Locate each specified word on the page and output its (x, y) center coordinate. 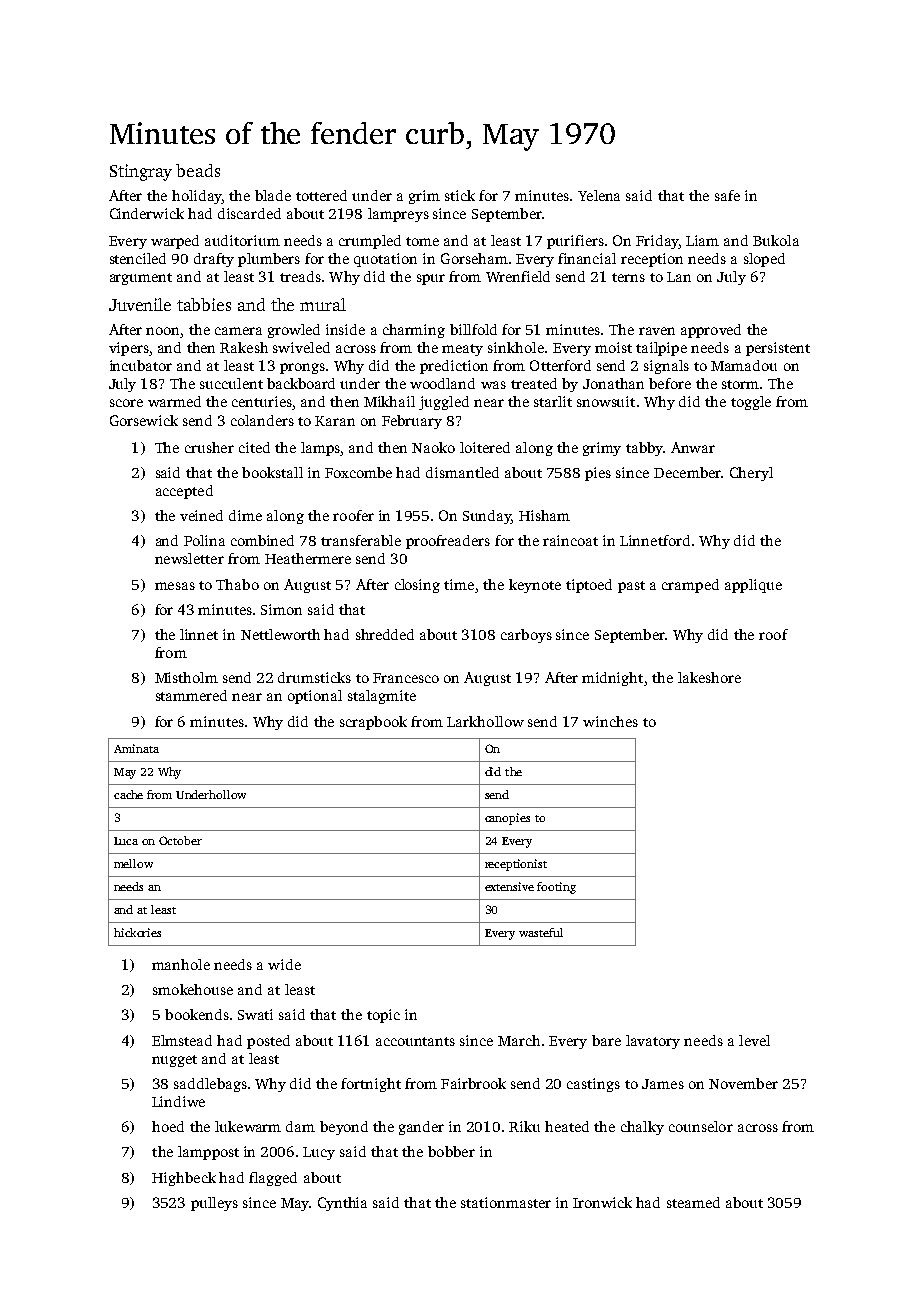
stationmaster (506, 1202)
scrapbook (373, 723)
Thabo (237, 584)
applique (753, 586)
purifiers (575, 242)
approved (711, 331)
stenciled (138, 258)
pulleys (214, 1204)
